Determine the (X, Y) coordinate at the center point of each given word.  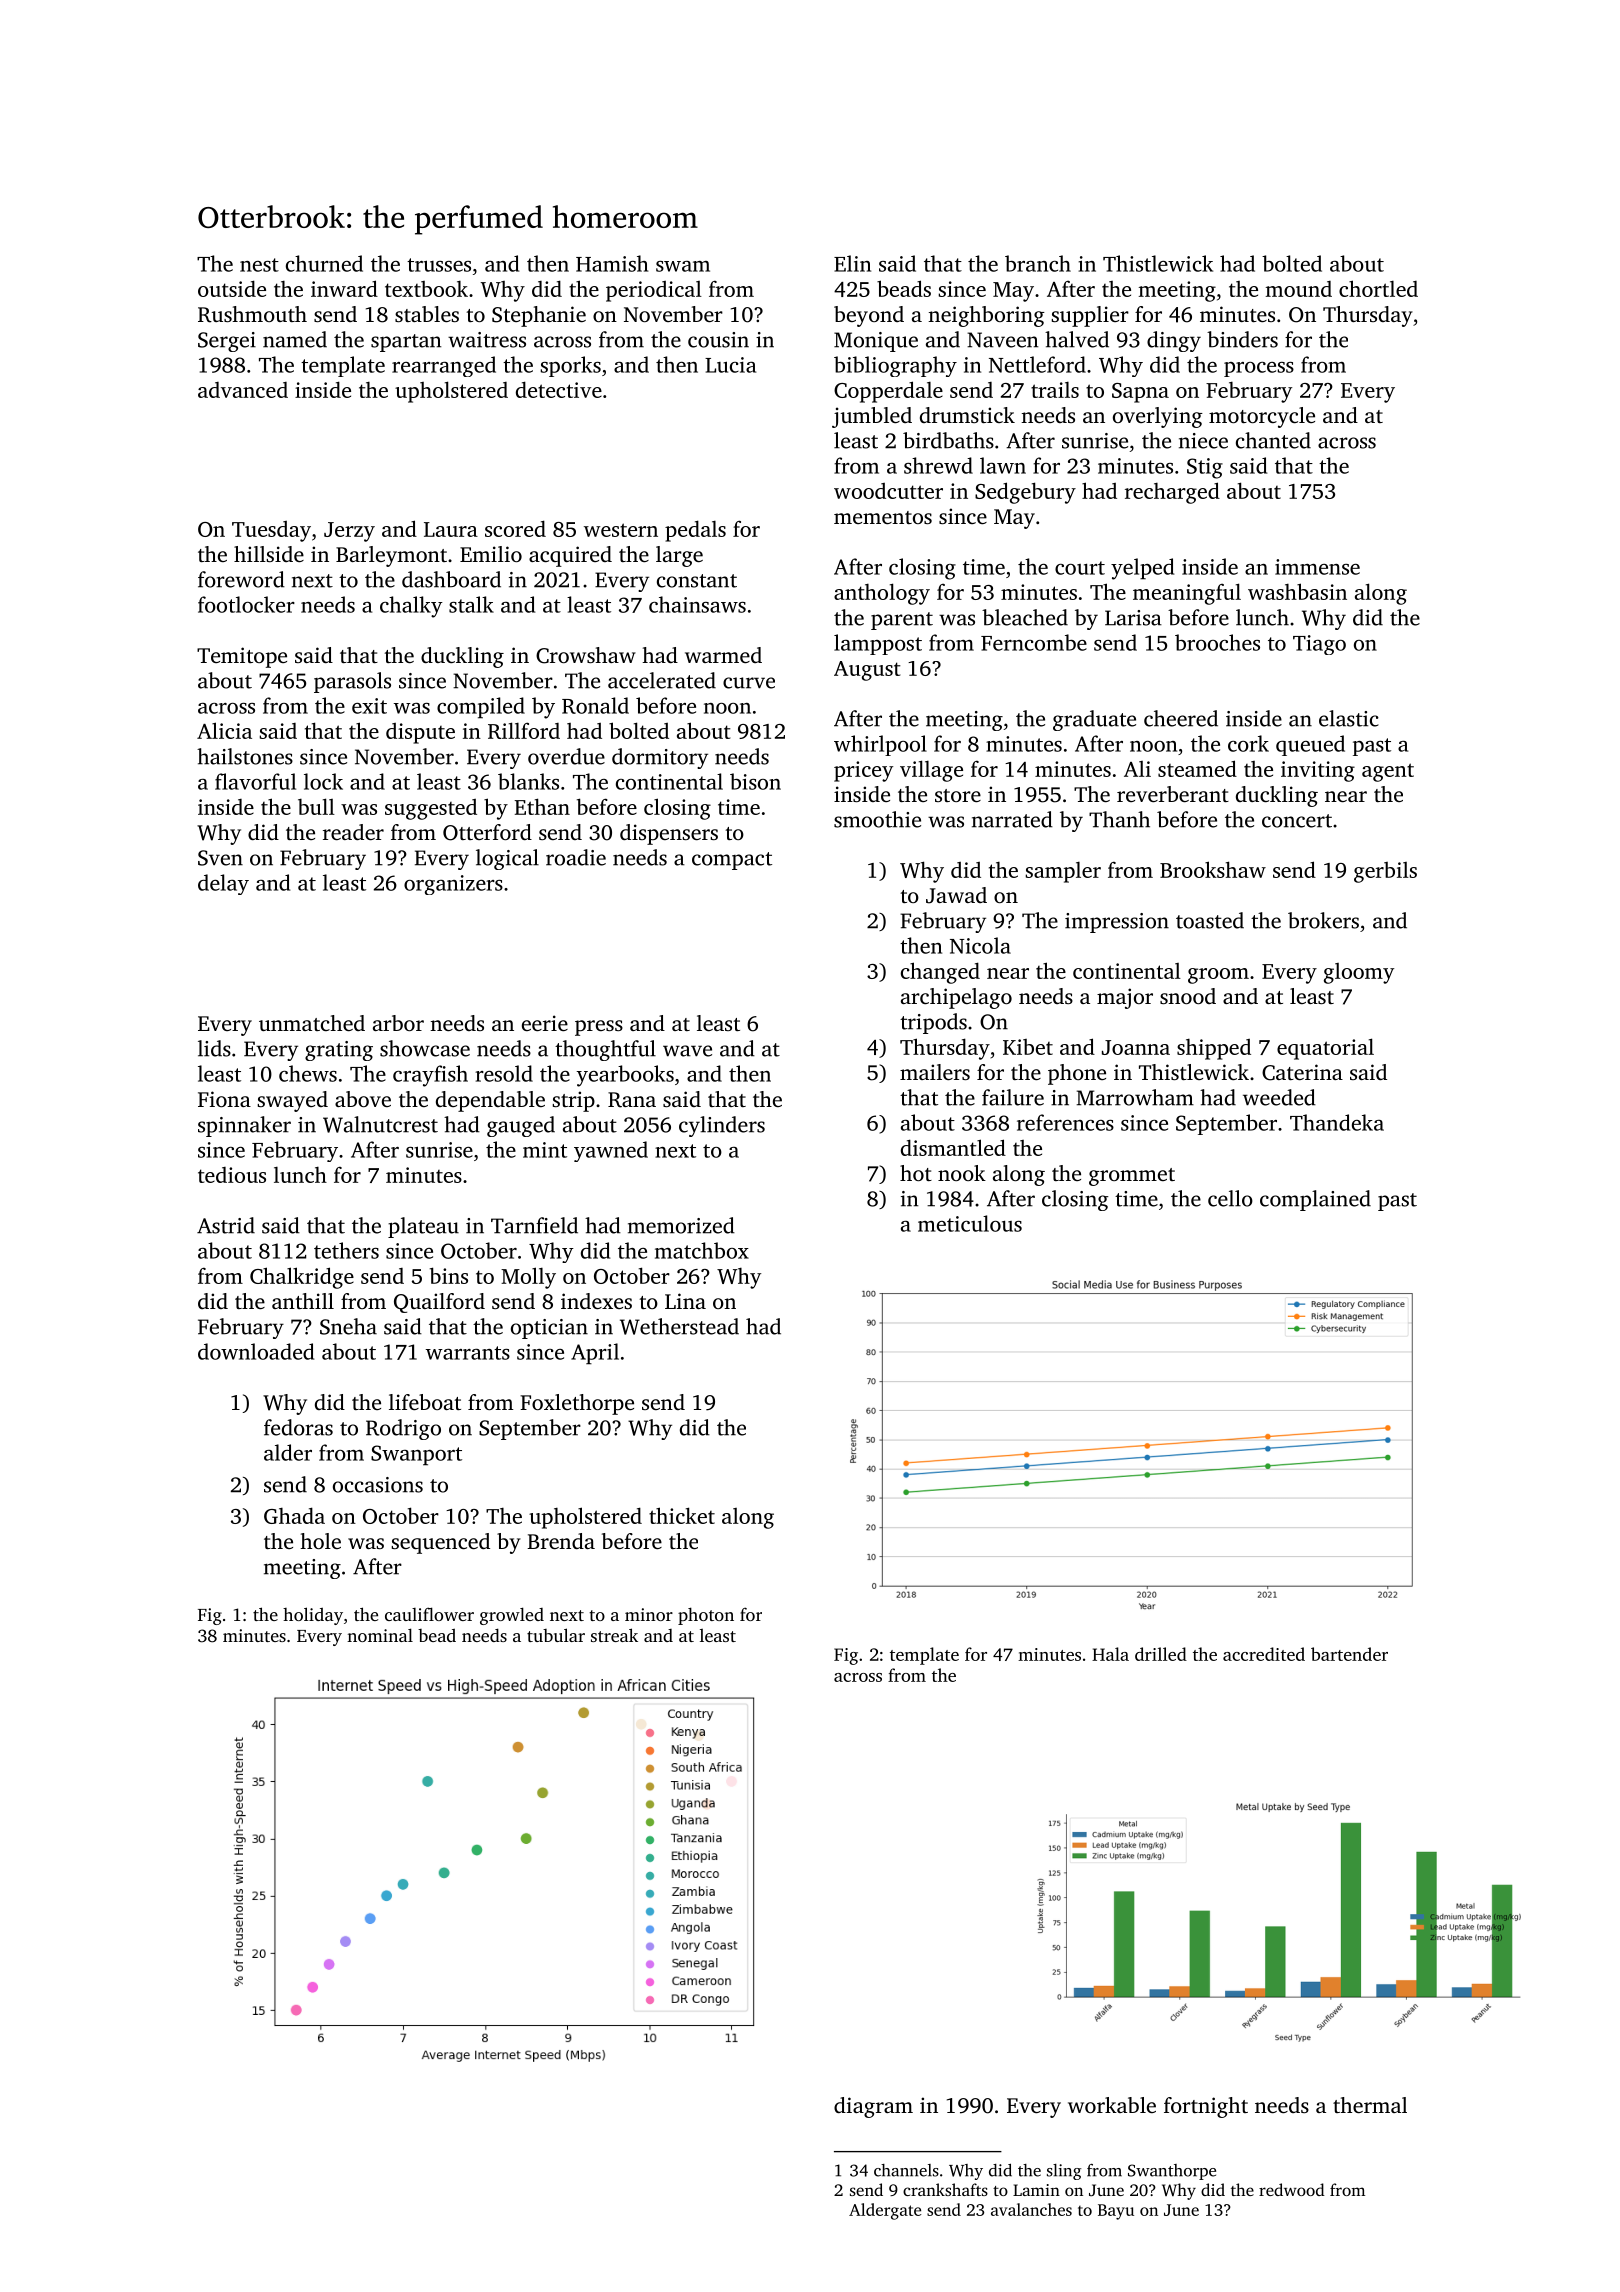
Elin (852, 263)
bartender (1349, 1654)
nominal (380, 1635)
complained (1315, 1200)
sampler (1063, 872)
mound (1299, 289)
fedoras (298, 1427)
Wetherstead (679, 1326)
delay (223, 884)
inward (344, 288)
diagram (873, 2107)
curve (749, 683)
